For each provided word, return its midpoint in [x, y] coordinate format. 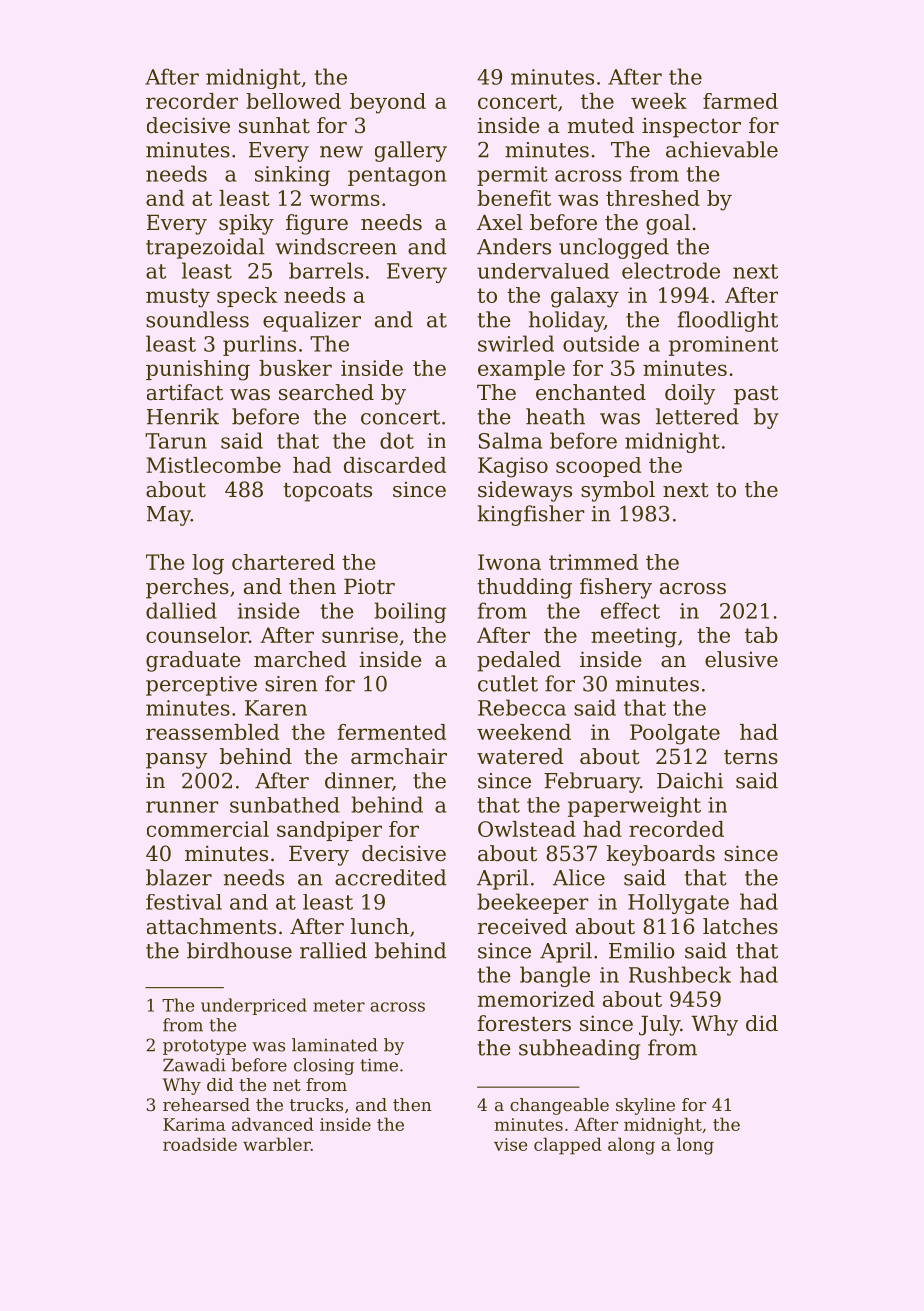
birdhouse [239, 950]
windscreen [336, 246]
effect [630, 610]
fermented [392, 732]
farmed [740, 101]
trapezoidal [205, 248]
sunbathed [285, 805]
